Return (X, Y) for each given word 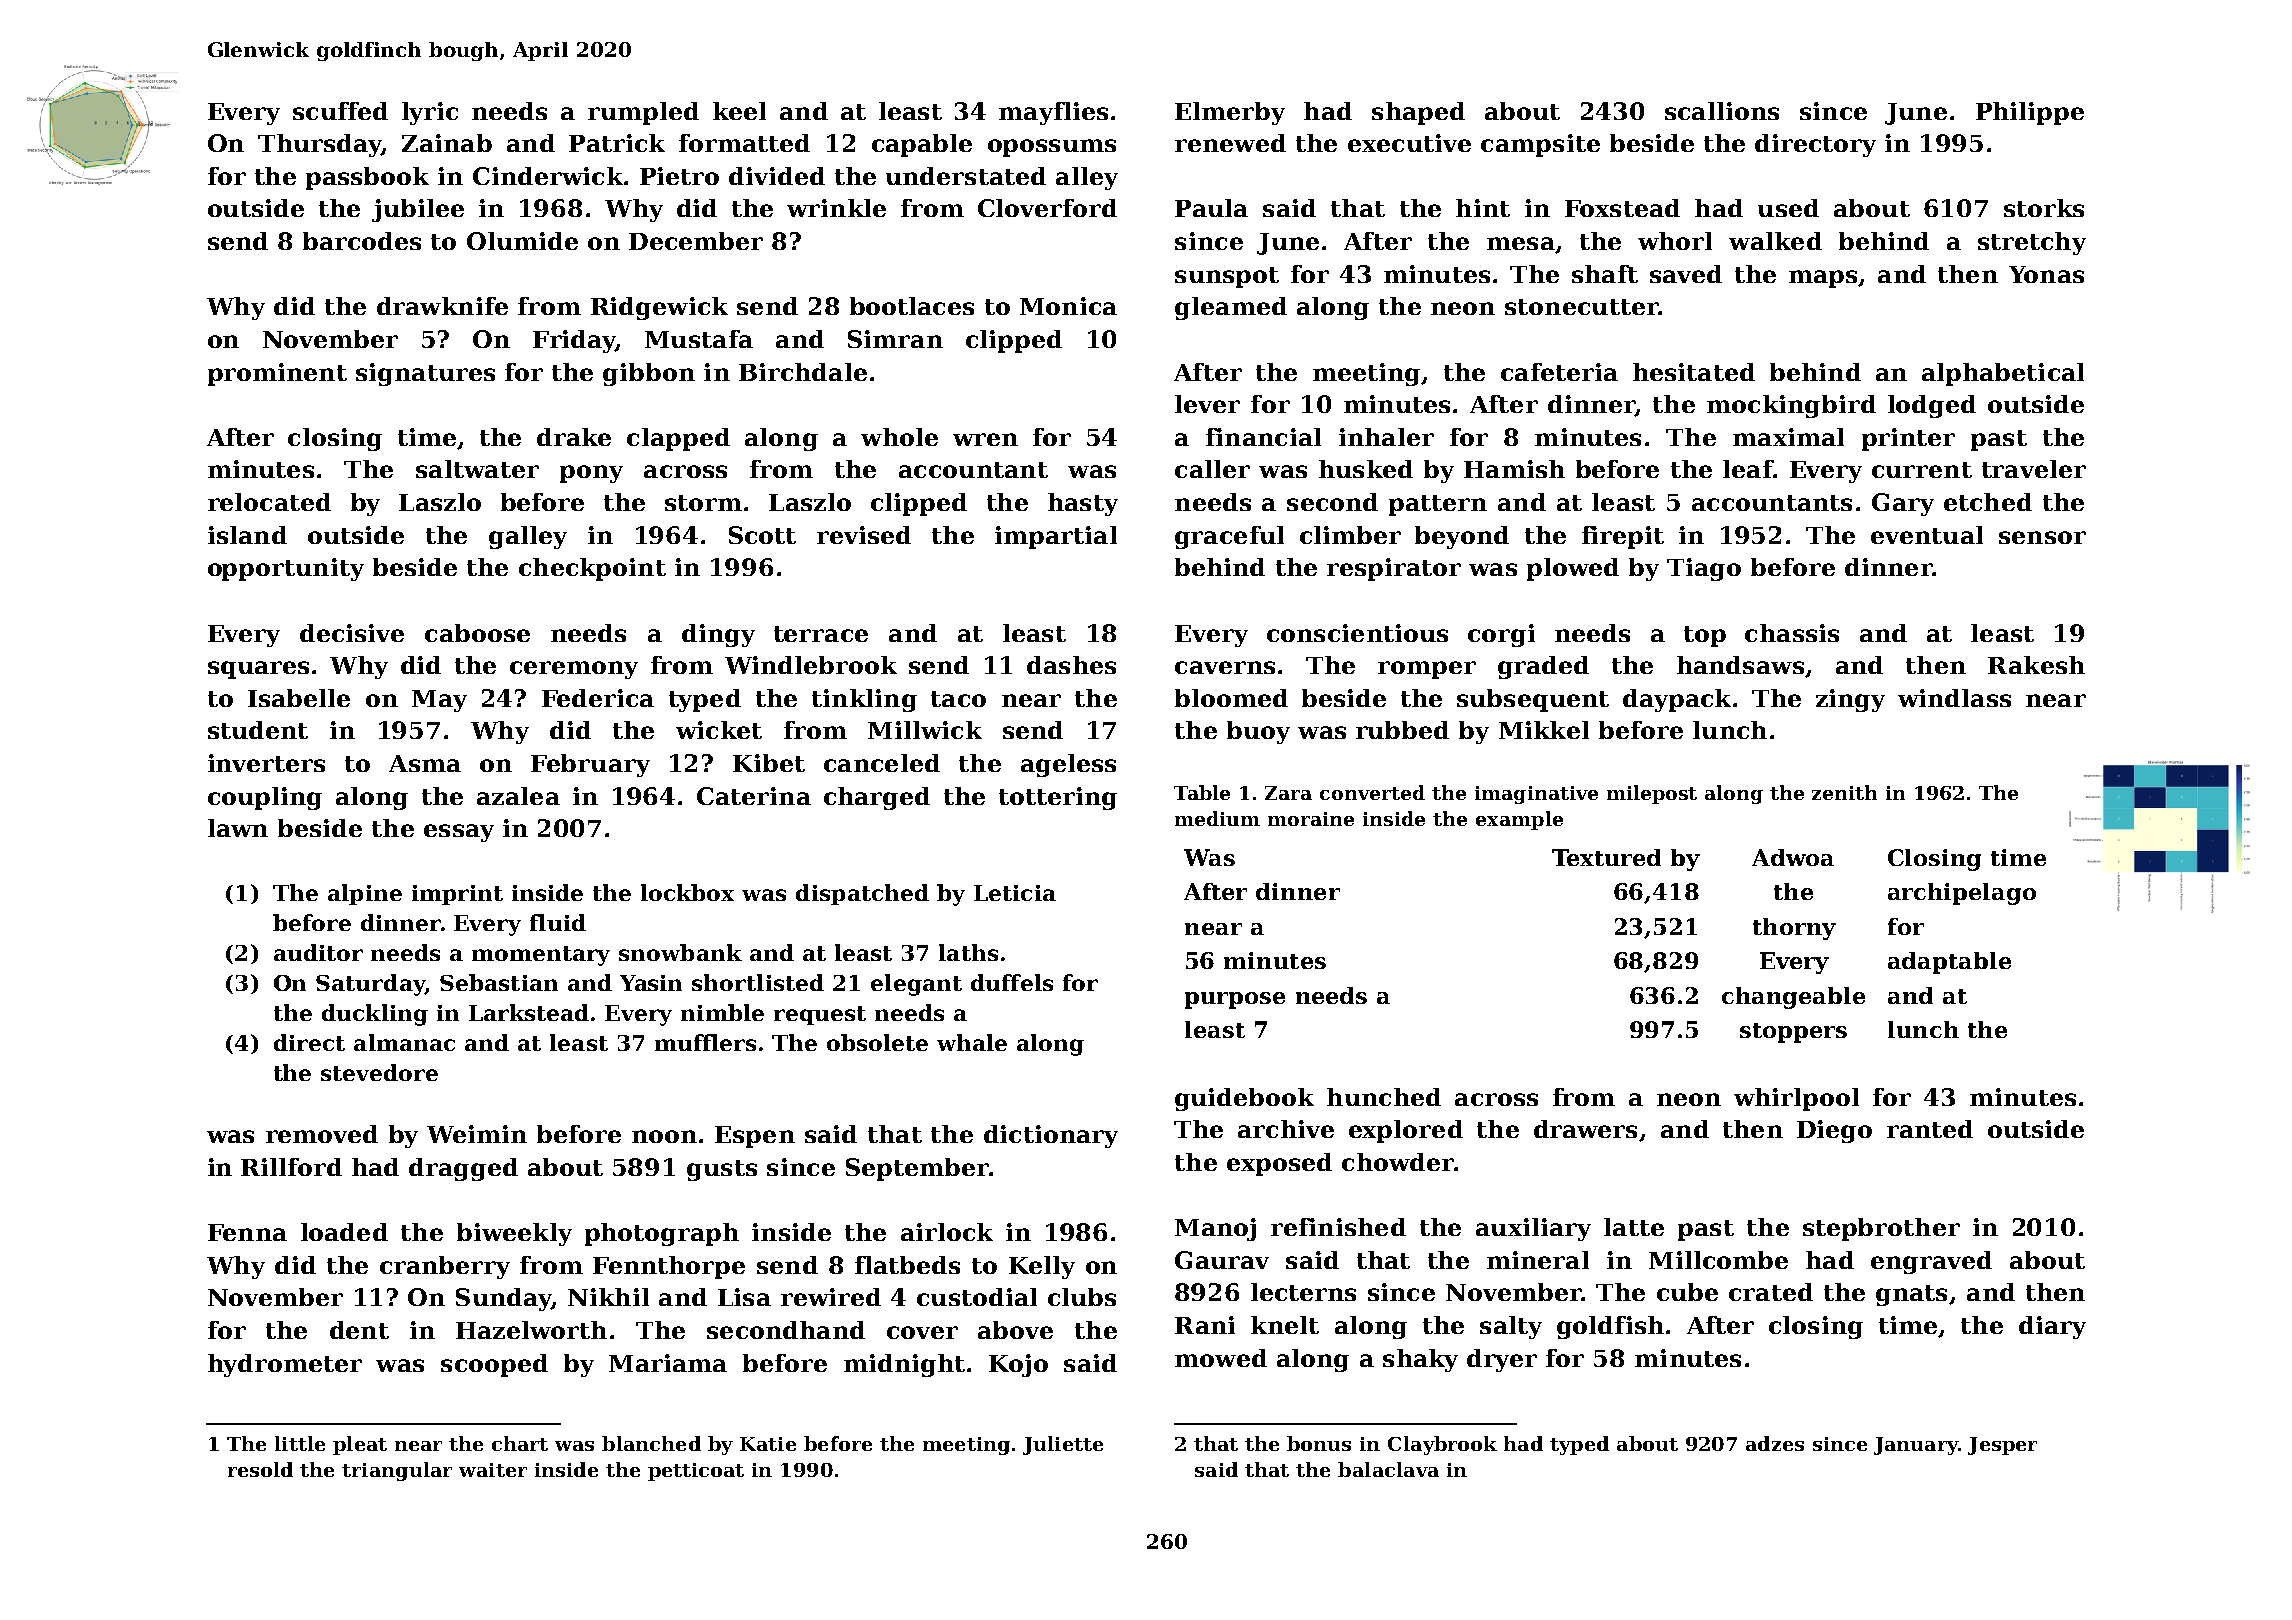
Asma (425, 763)
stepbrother (1881, 1229)
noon (664, 1136)
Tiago (1704, 569)
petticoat (696, 1472)
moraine (1311, 819)
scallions (1722, 111)
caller (1212, 469)
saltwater (477, 469)
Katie (768, 1444)
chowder (1398, 1162)
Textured (1606, 857)
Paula (1211, 208)
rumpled (643, 113)
